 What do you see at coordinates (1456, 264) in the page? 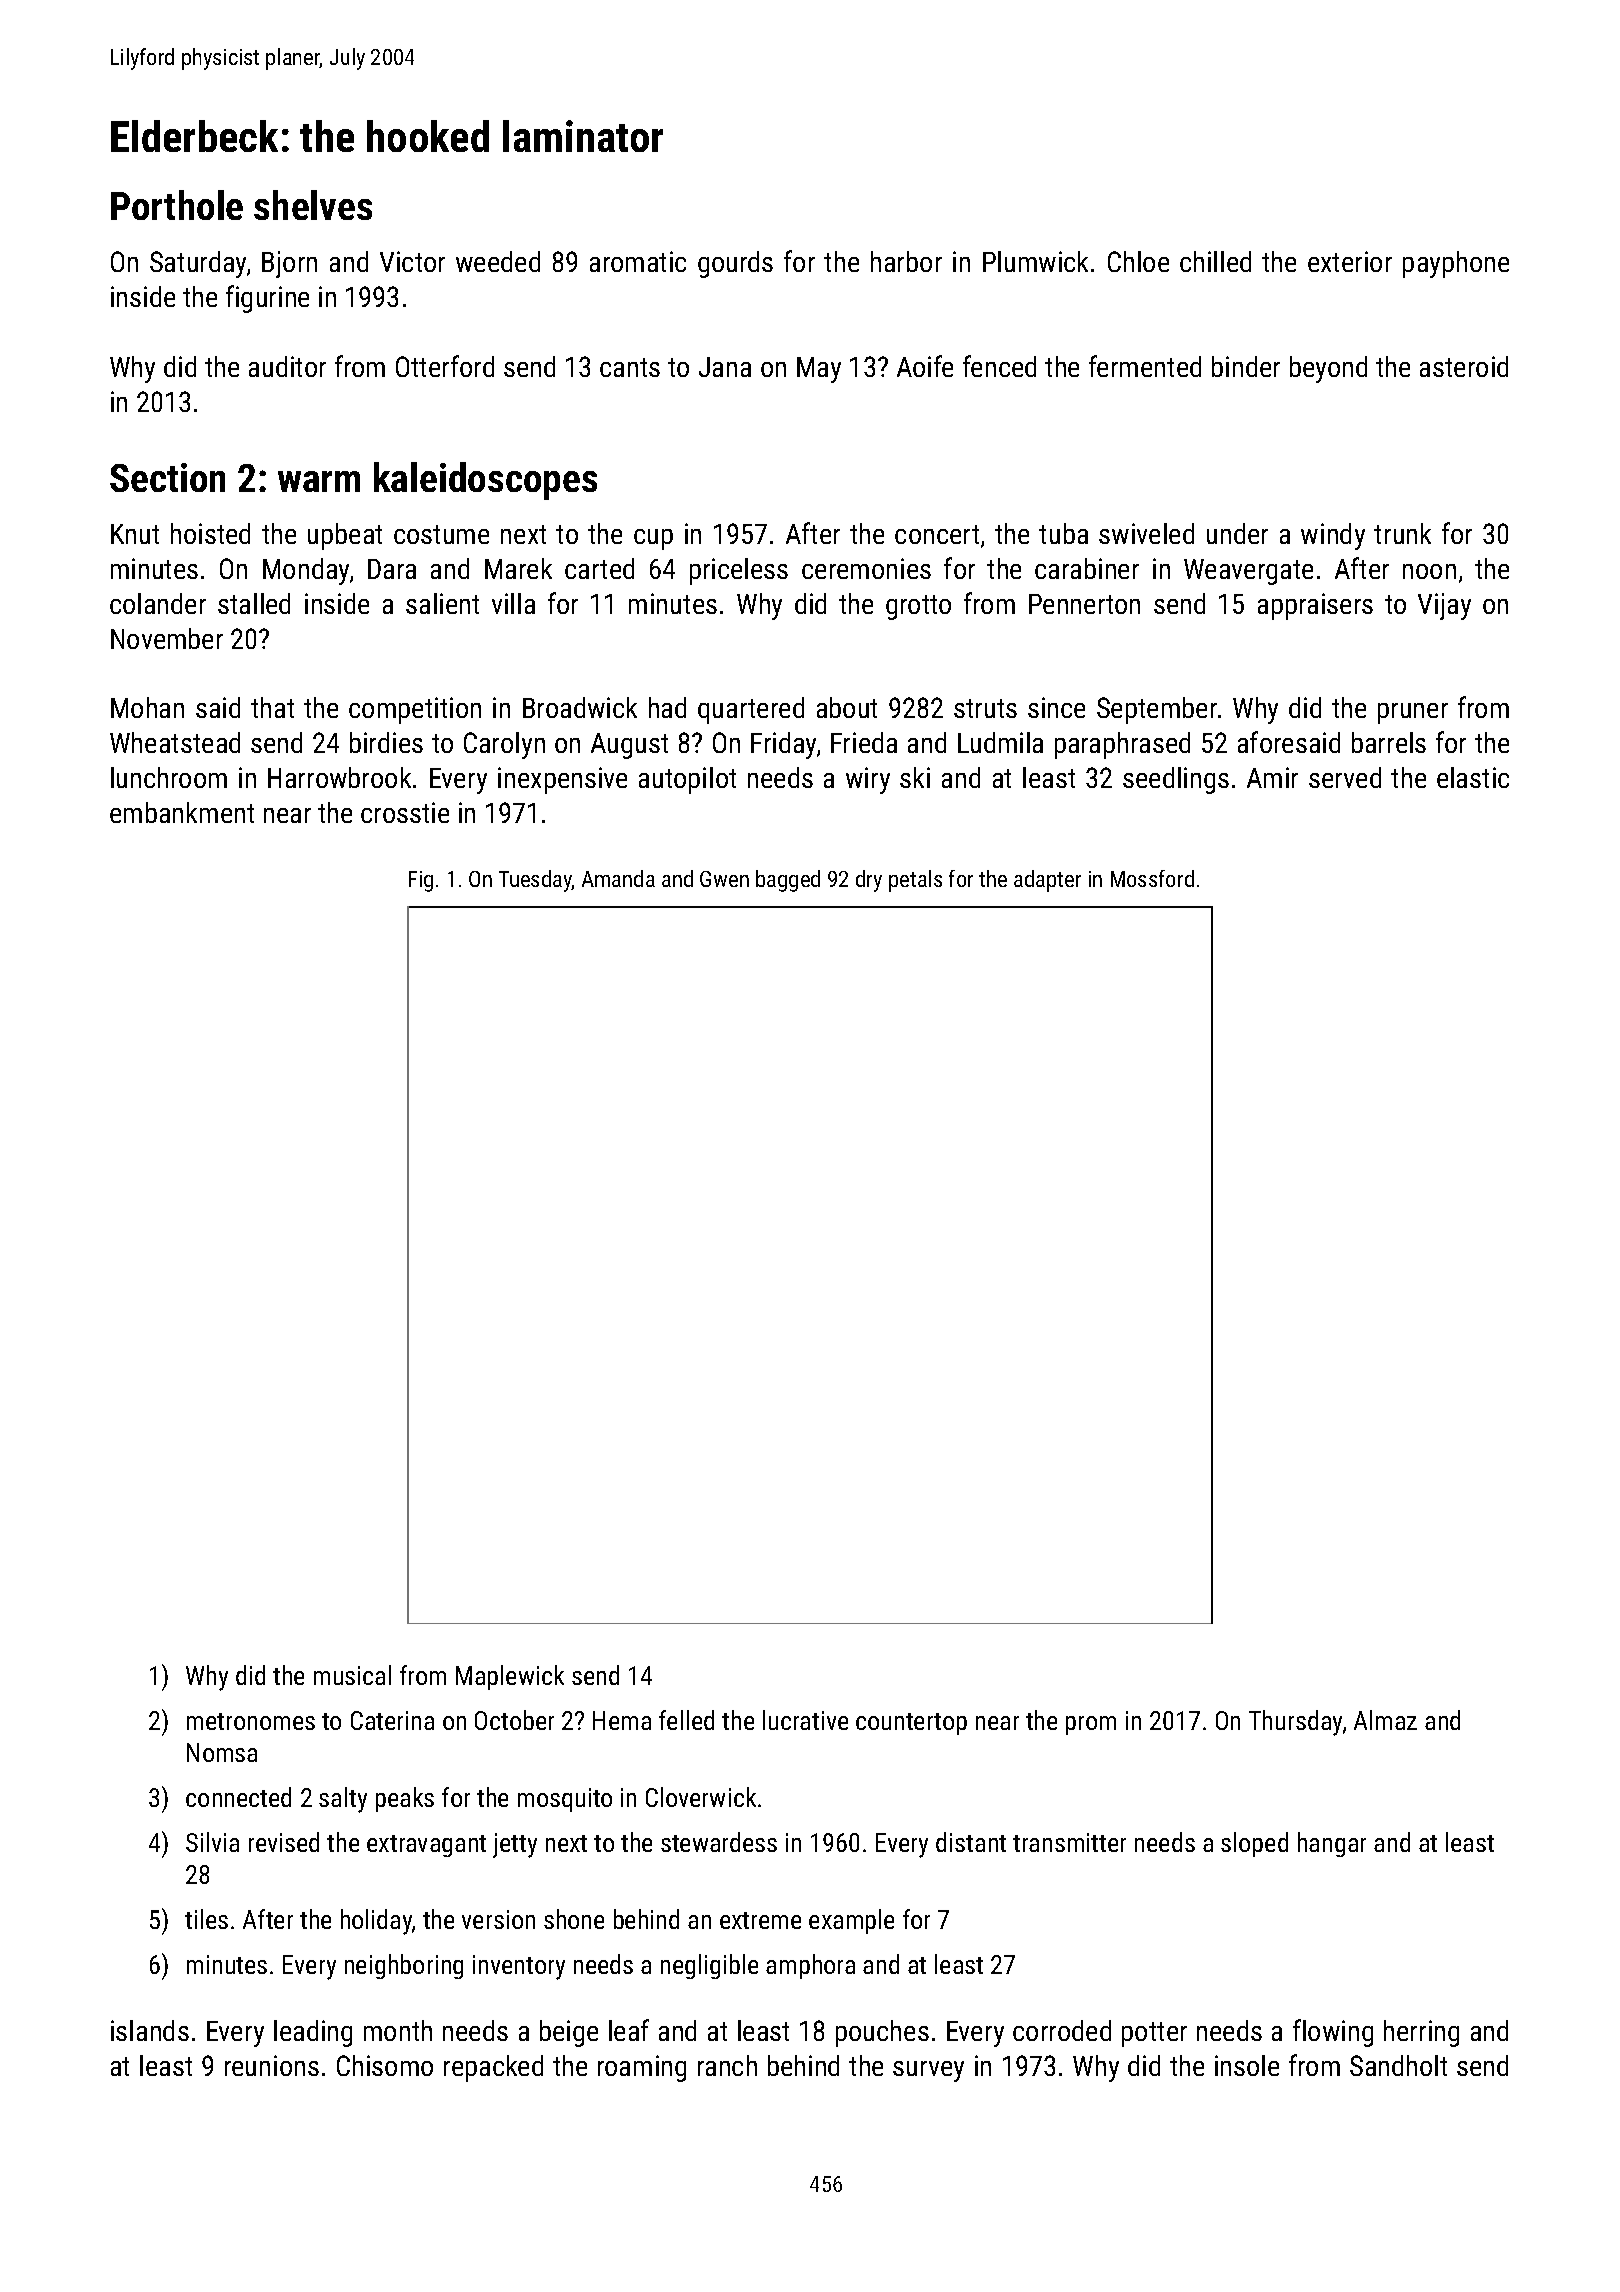
I see `payphone` at bounding box center [1456, 264].
